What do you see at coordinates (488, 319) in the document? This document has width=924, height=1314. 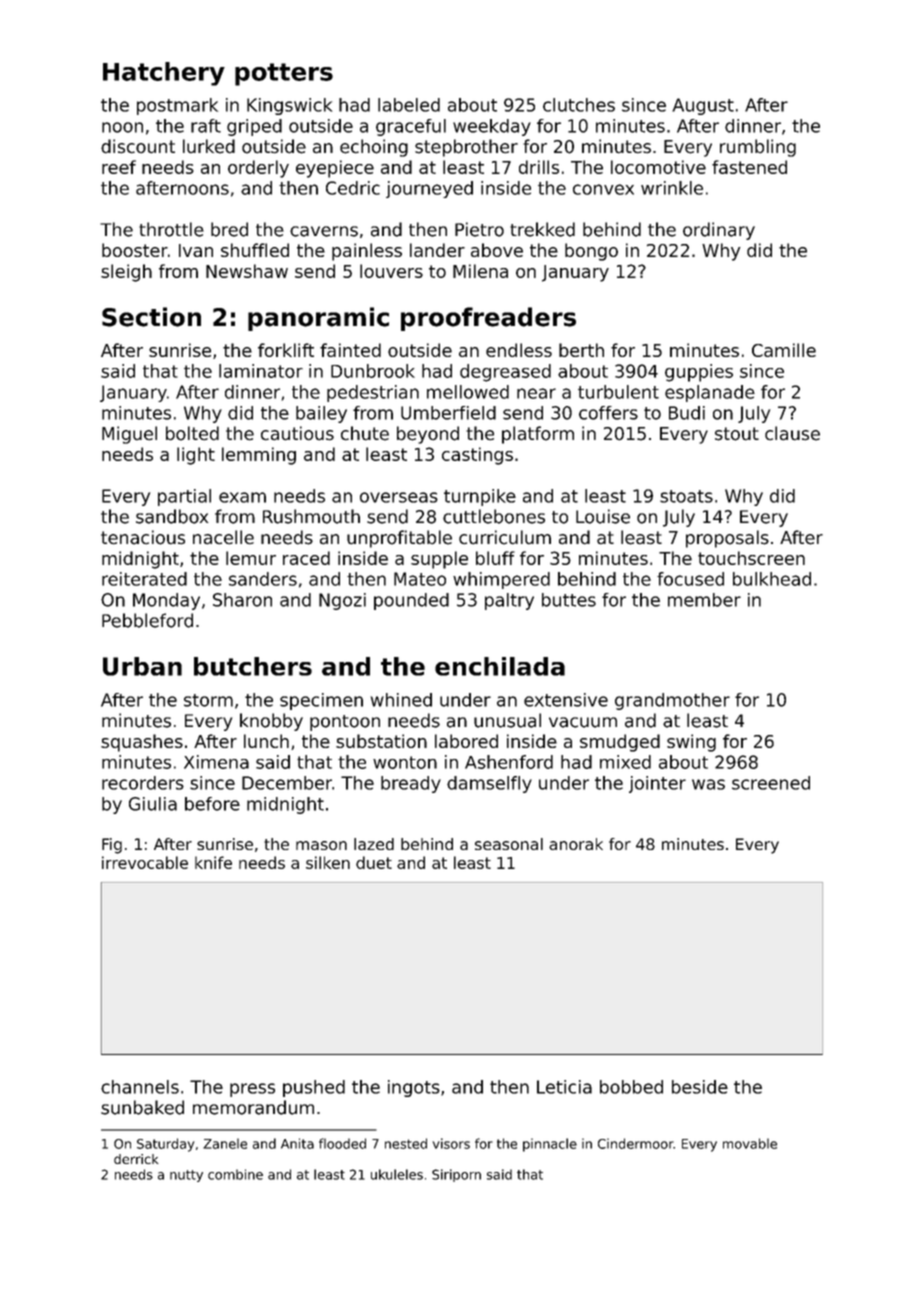 I see `proofreaders` at bounding box center [488, 319].
